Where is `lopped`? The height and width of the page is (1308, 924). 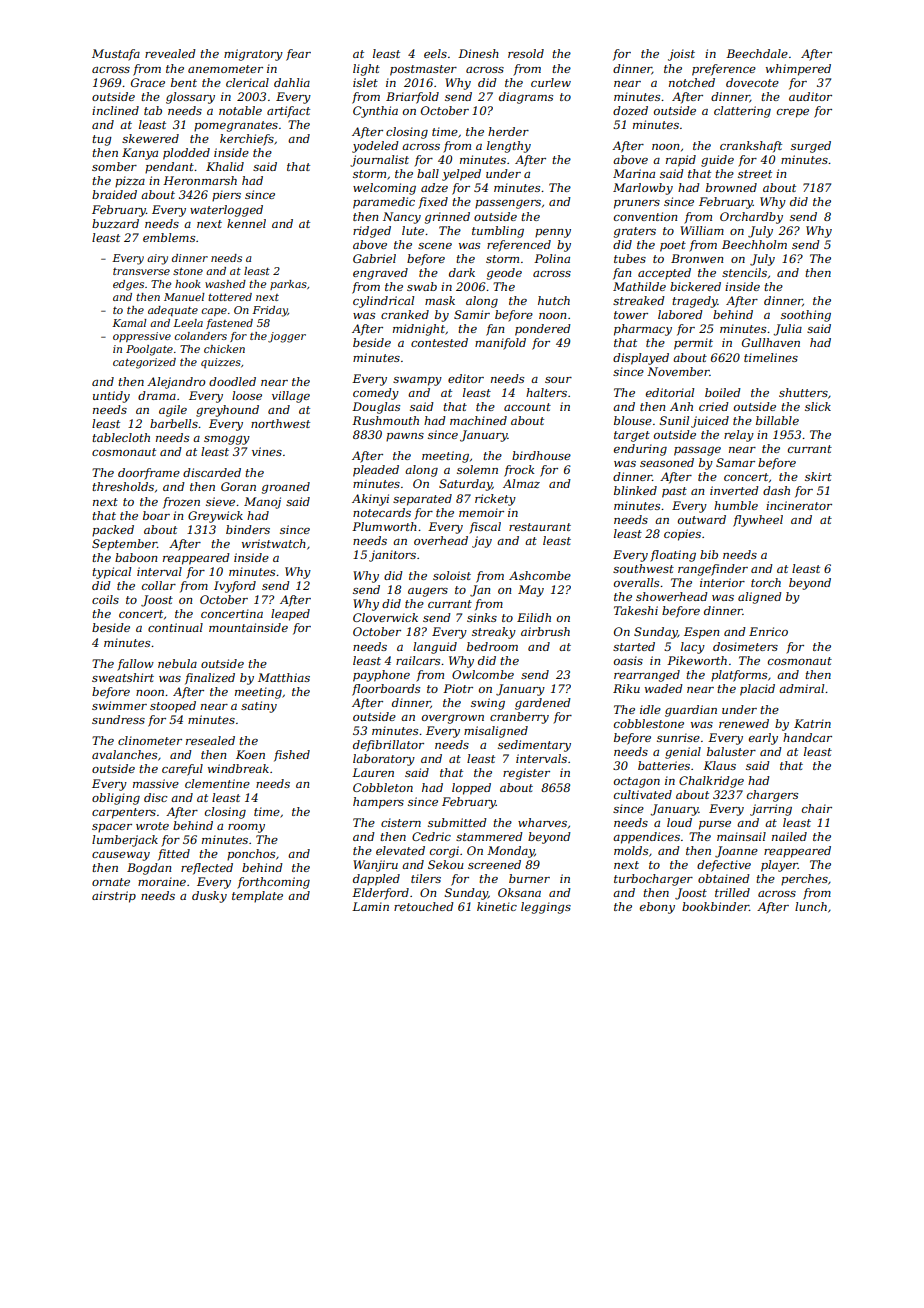 lopped is located at coordinates (471, 789).
